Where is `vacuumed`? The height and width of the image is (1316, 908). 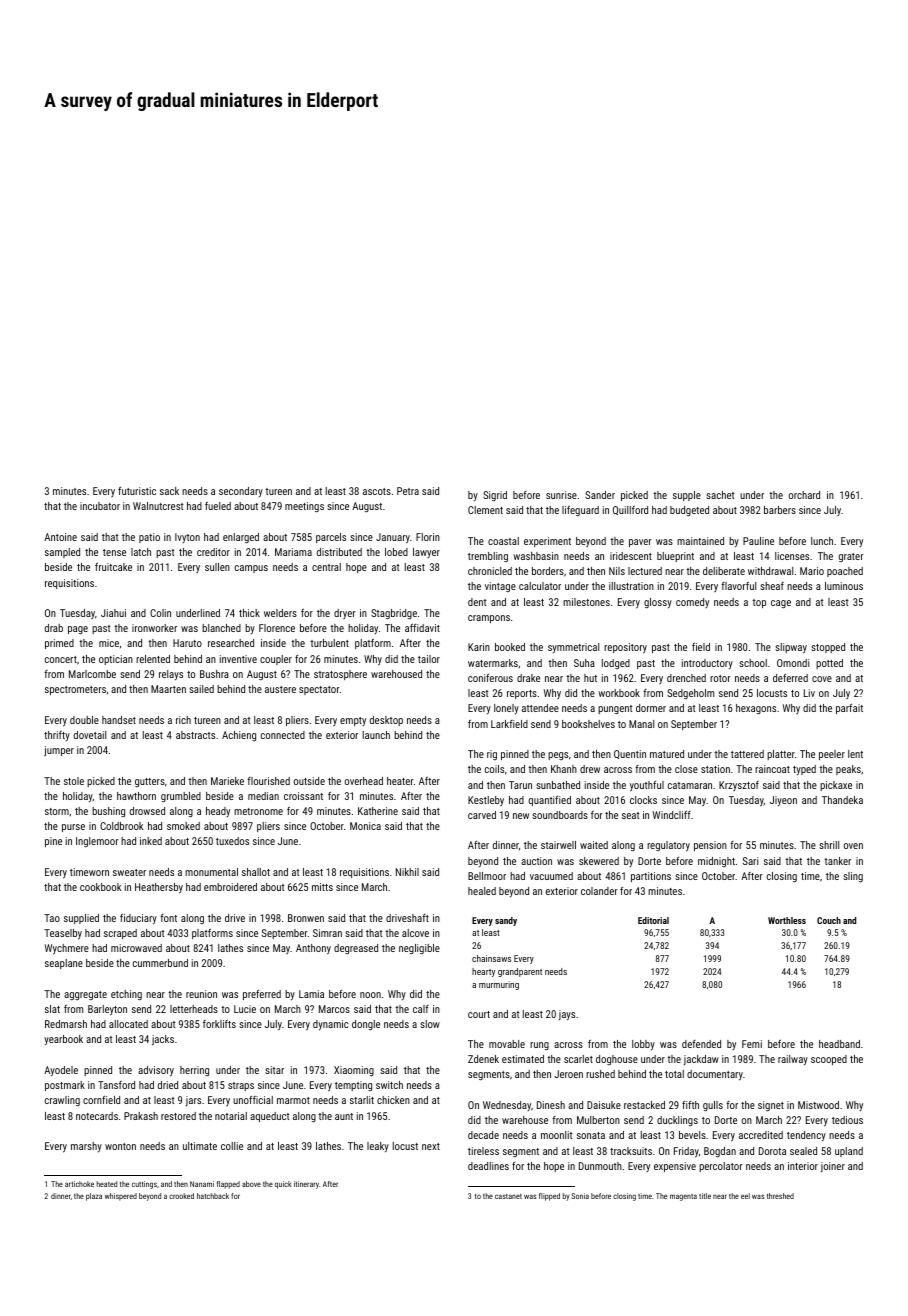
vacuumed is located at coordinates (551, 876).
